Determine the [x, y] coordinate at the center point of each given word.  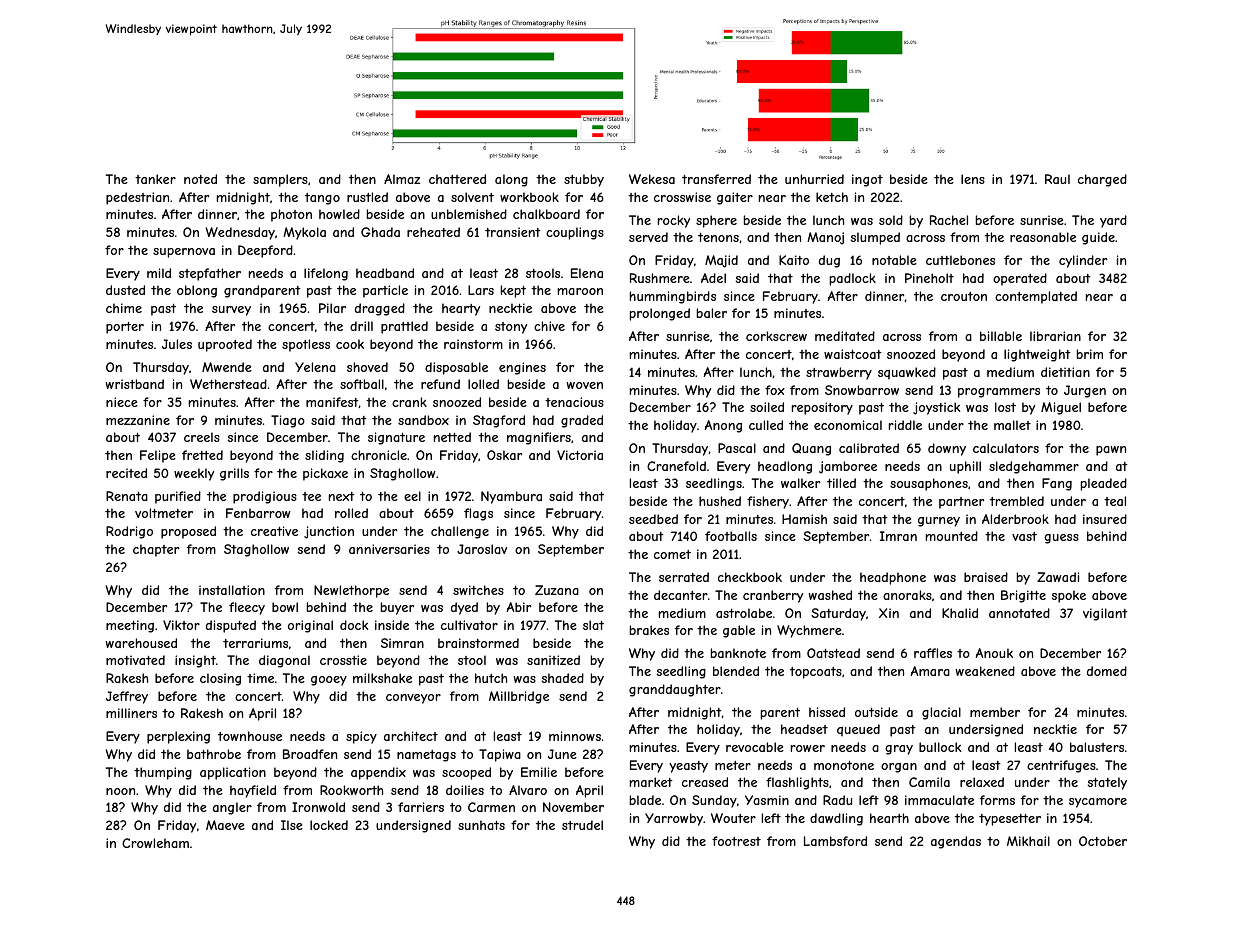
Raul [1057, 179]
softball [362, 384]
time [260, 678]
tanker [155, 179]
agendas [956, 842]
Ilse [292, 825]
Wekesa [652, 179]
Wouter [733, 818]
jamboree [848, 467]
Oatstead [833, 653]
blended [736, 671]
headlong [785, 467]
